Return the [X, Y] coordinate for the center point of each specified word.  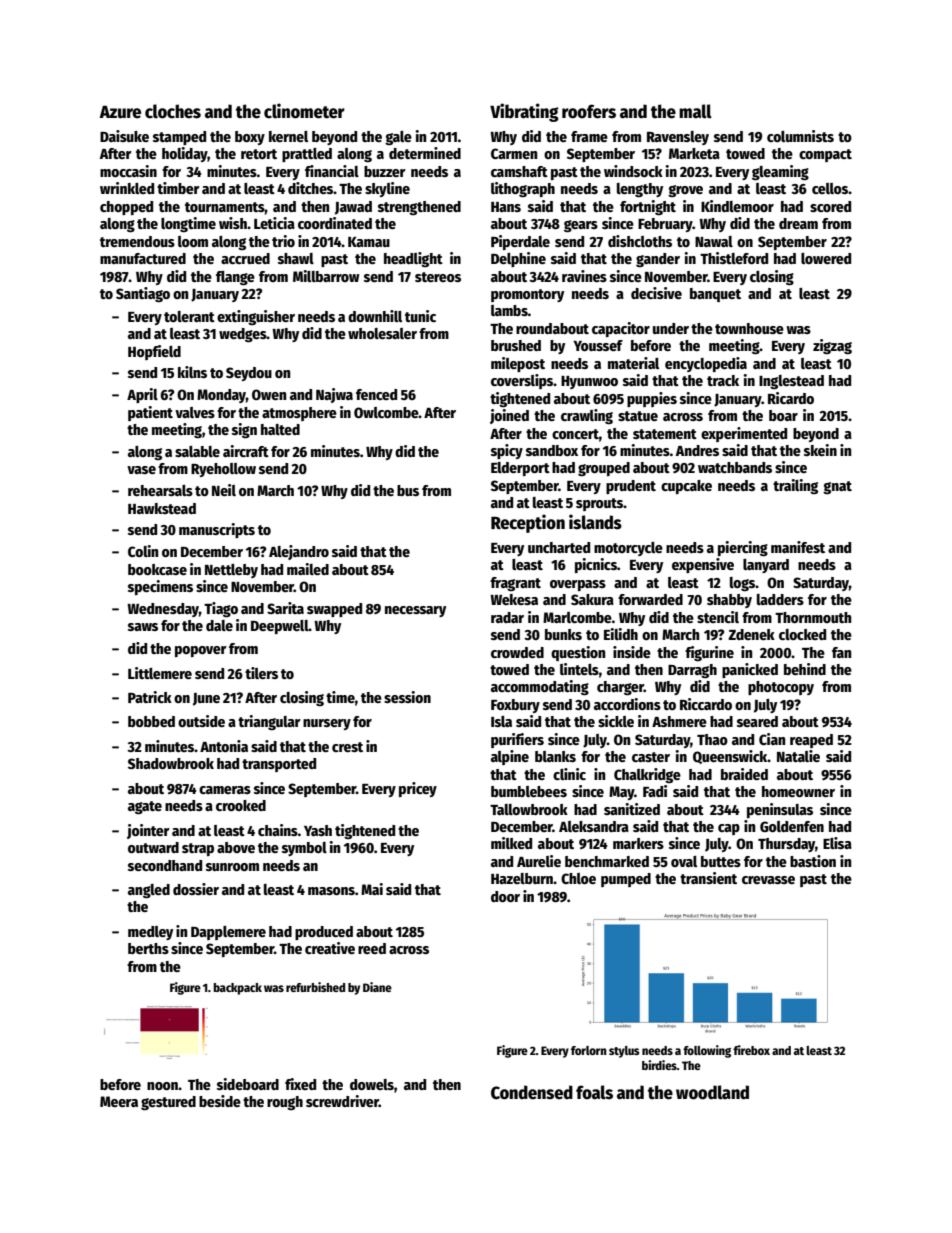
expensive [703, 565]
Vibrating [524, 112]
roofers [589, 111]
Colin [143, 551]
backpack [237, 989]
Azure [120, 112]
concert [575, 434]
